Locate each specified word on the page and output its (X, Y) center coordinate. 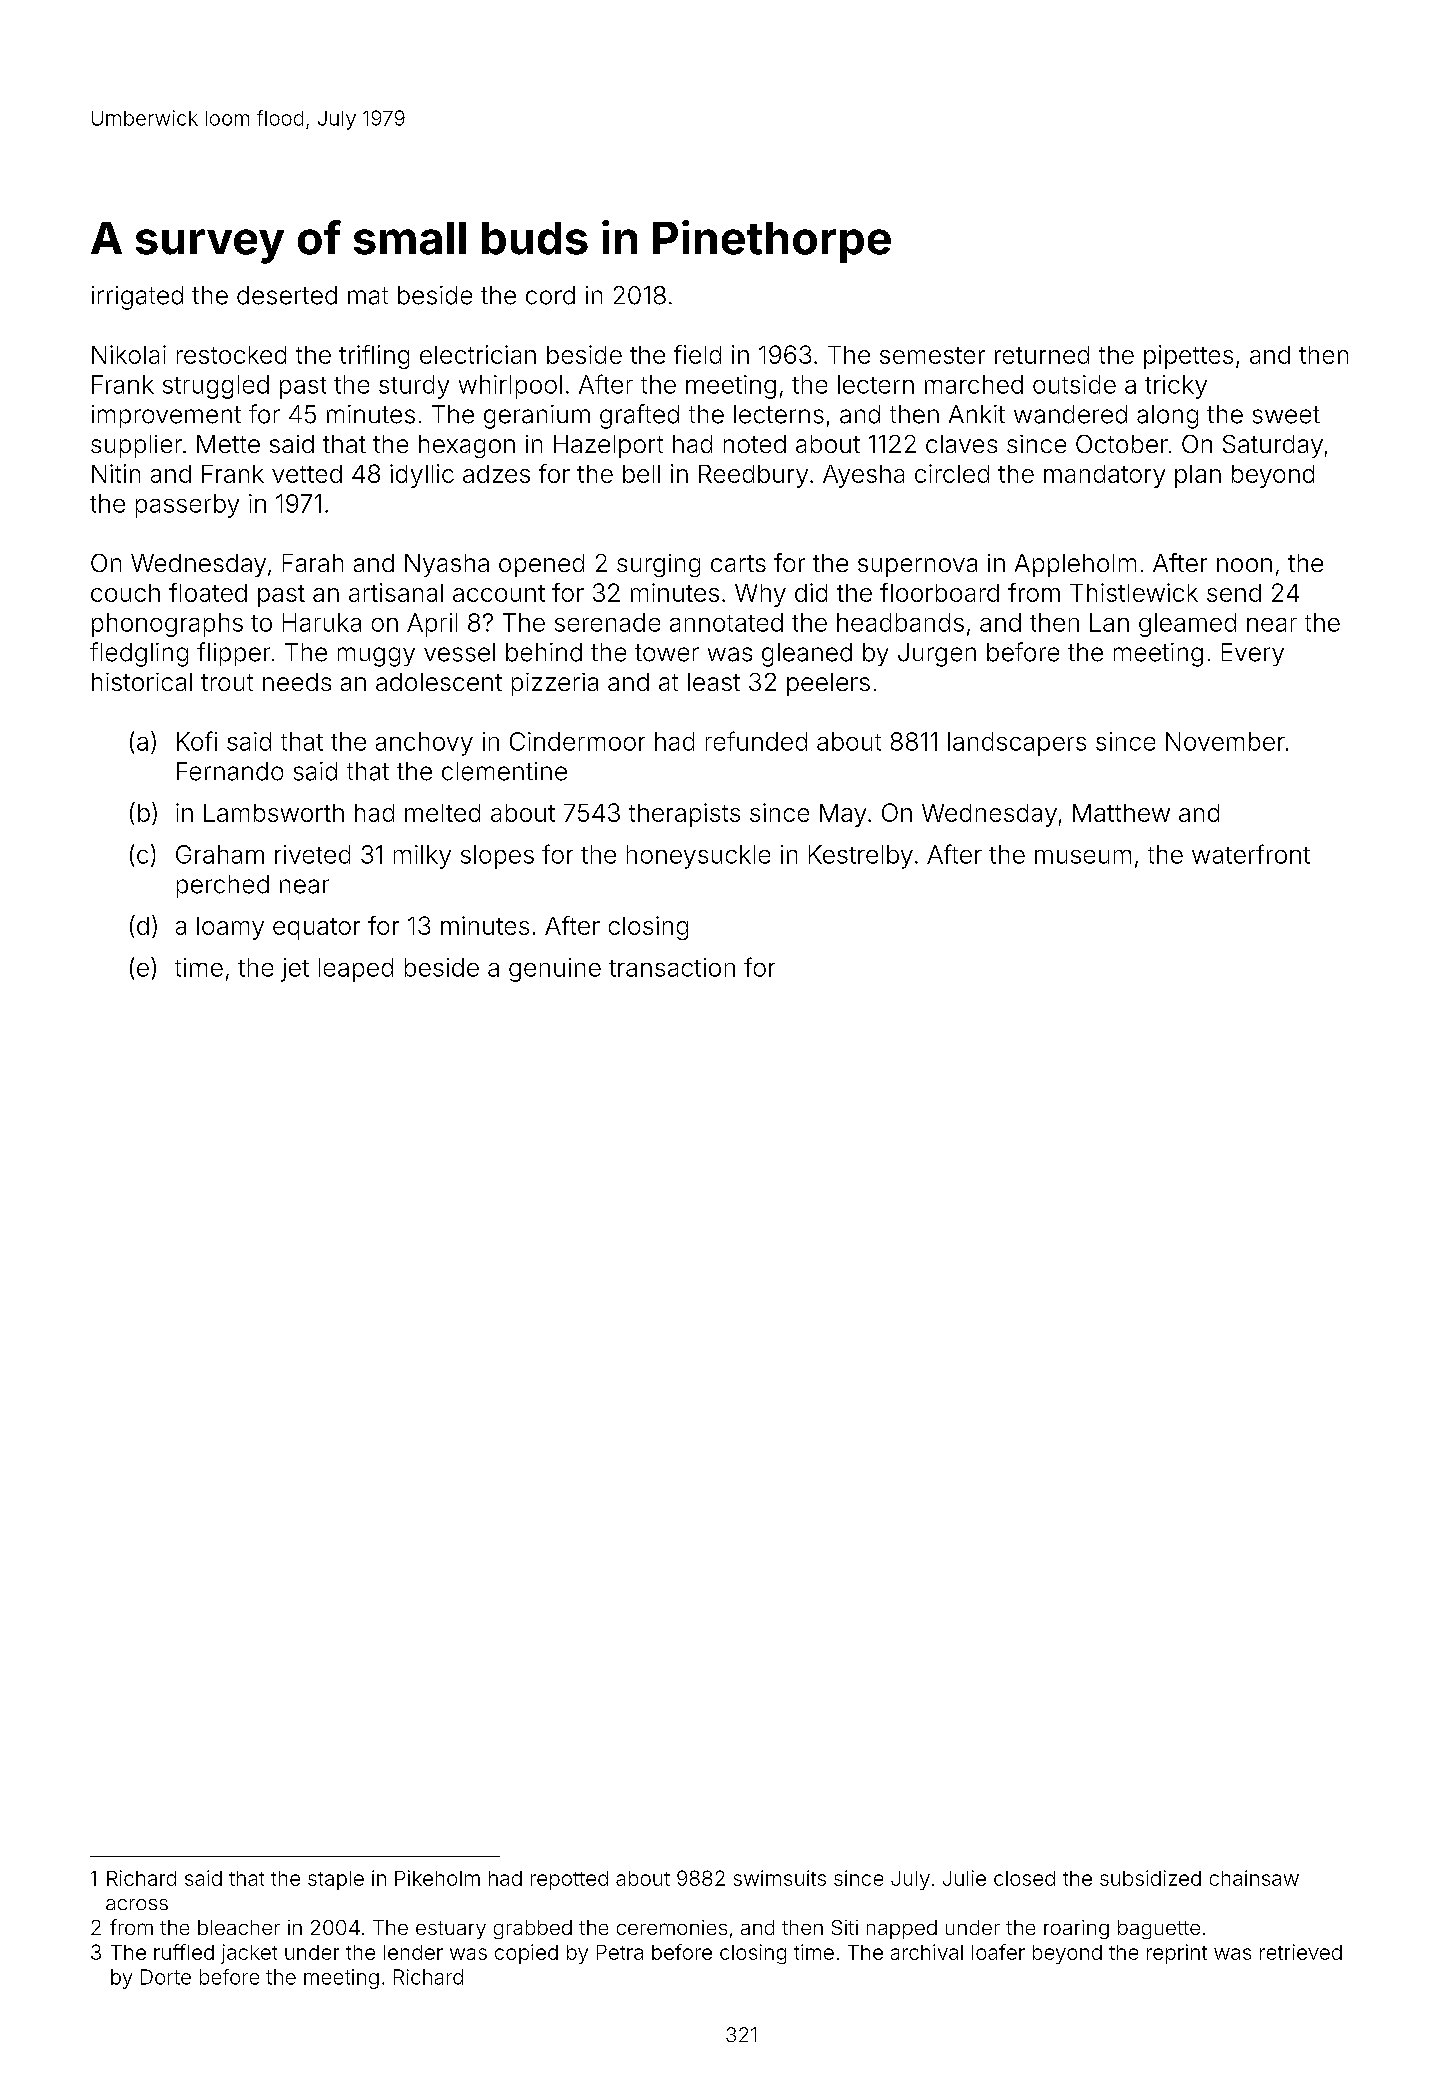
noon (1244, 565)
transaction (672, 967)
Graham (220, 854)
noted (755, 444)
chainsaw (1254, 1878)
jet (295, 970)
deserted (287, 295)
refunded (756, 741)
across (137, 1904)
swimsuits (780, 1878)
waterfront (1251, 854)
